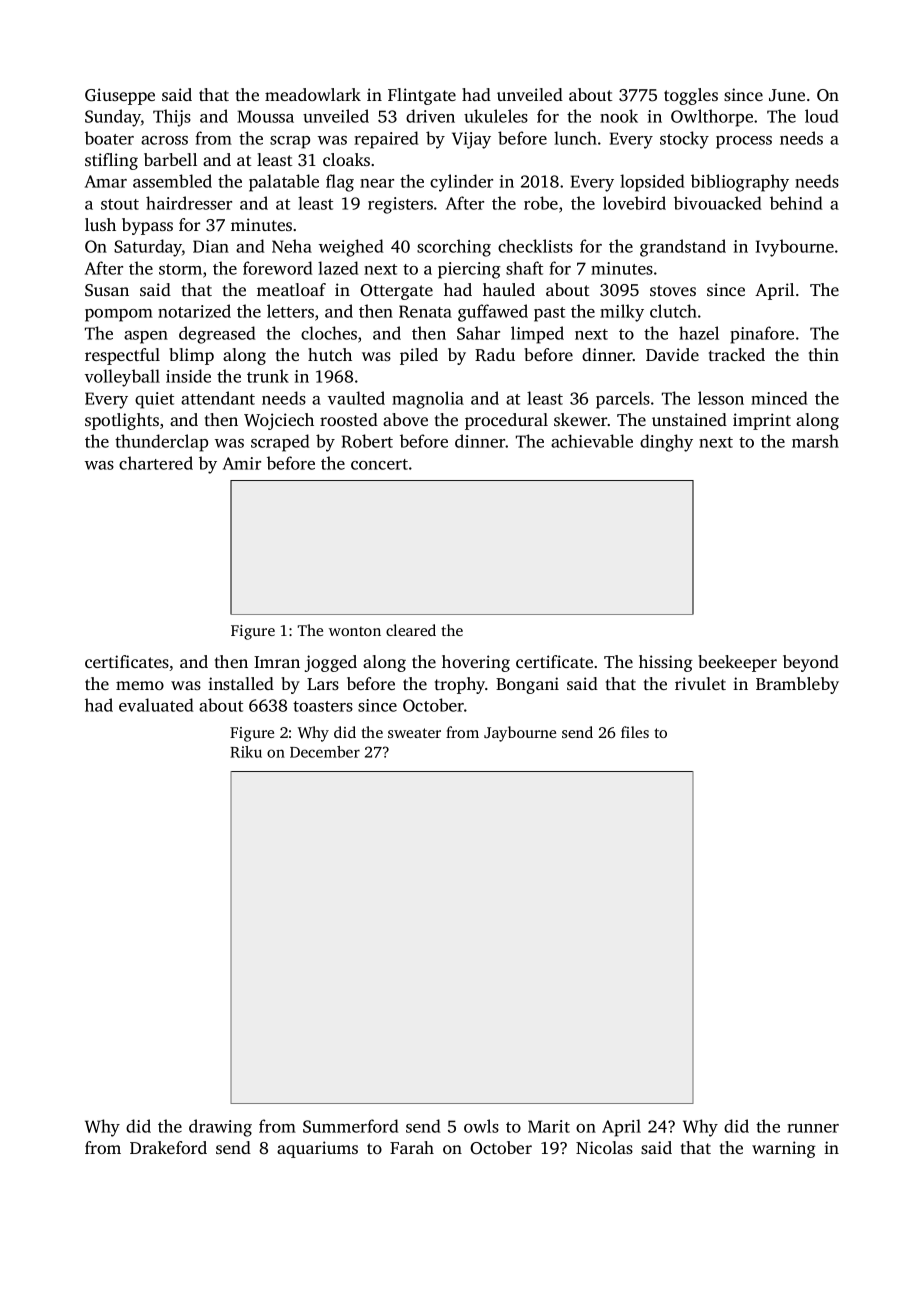 This screenshot has width=924, height=1314. What do you see at coordinates (120, 96) in the screenshot?
I see `Giuseppe` at bounding box center [120, 96].
